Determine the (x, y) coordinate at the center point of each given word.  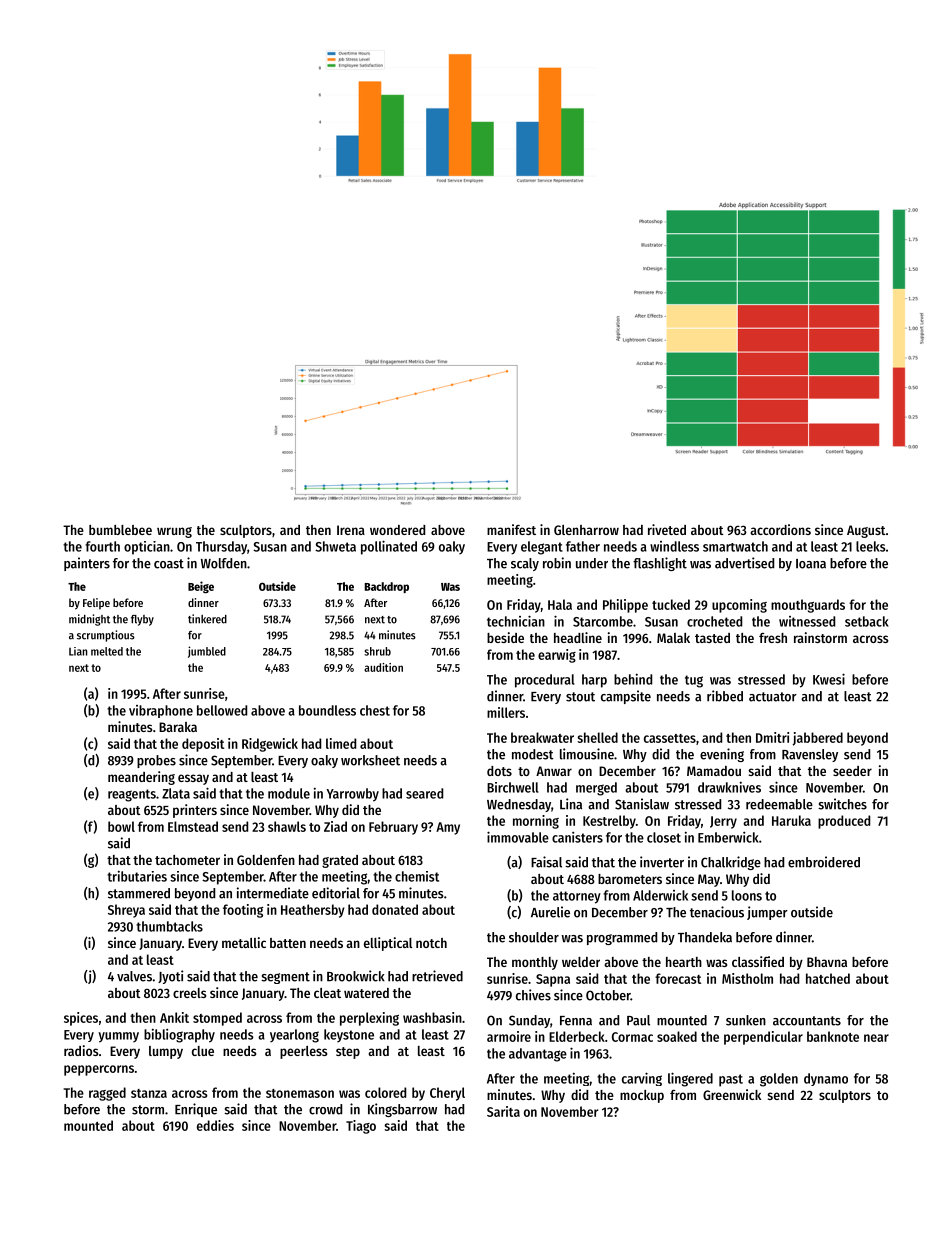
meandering (141, 778)
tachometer (187, 860)
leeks (871, 546)
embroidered (824, 862)
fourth (102, 546)
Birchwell (513, 787)
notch (431, 943)
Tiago (361, 1127)
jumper (767, 913)
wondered (397, 530)
